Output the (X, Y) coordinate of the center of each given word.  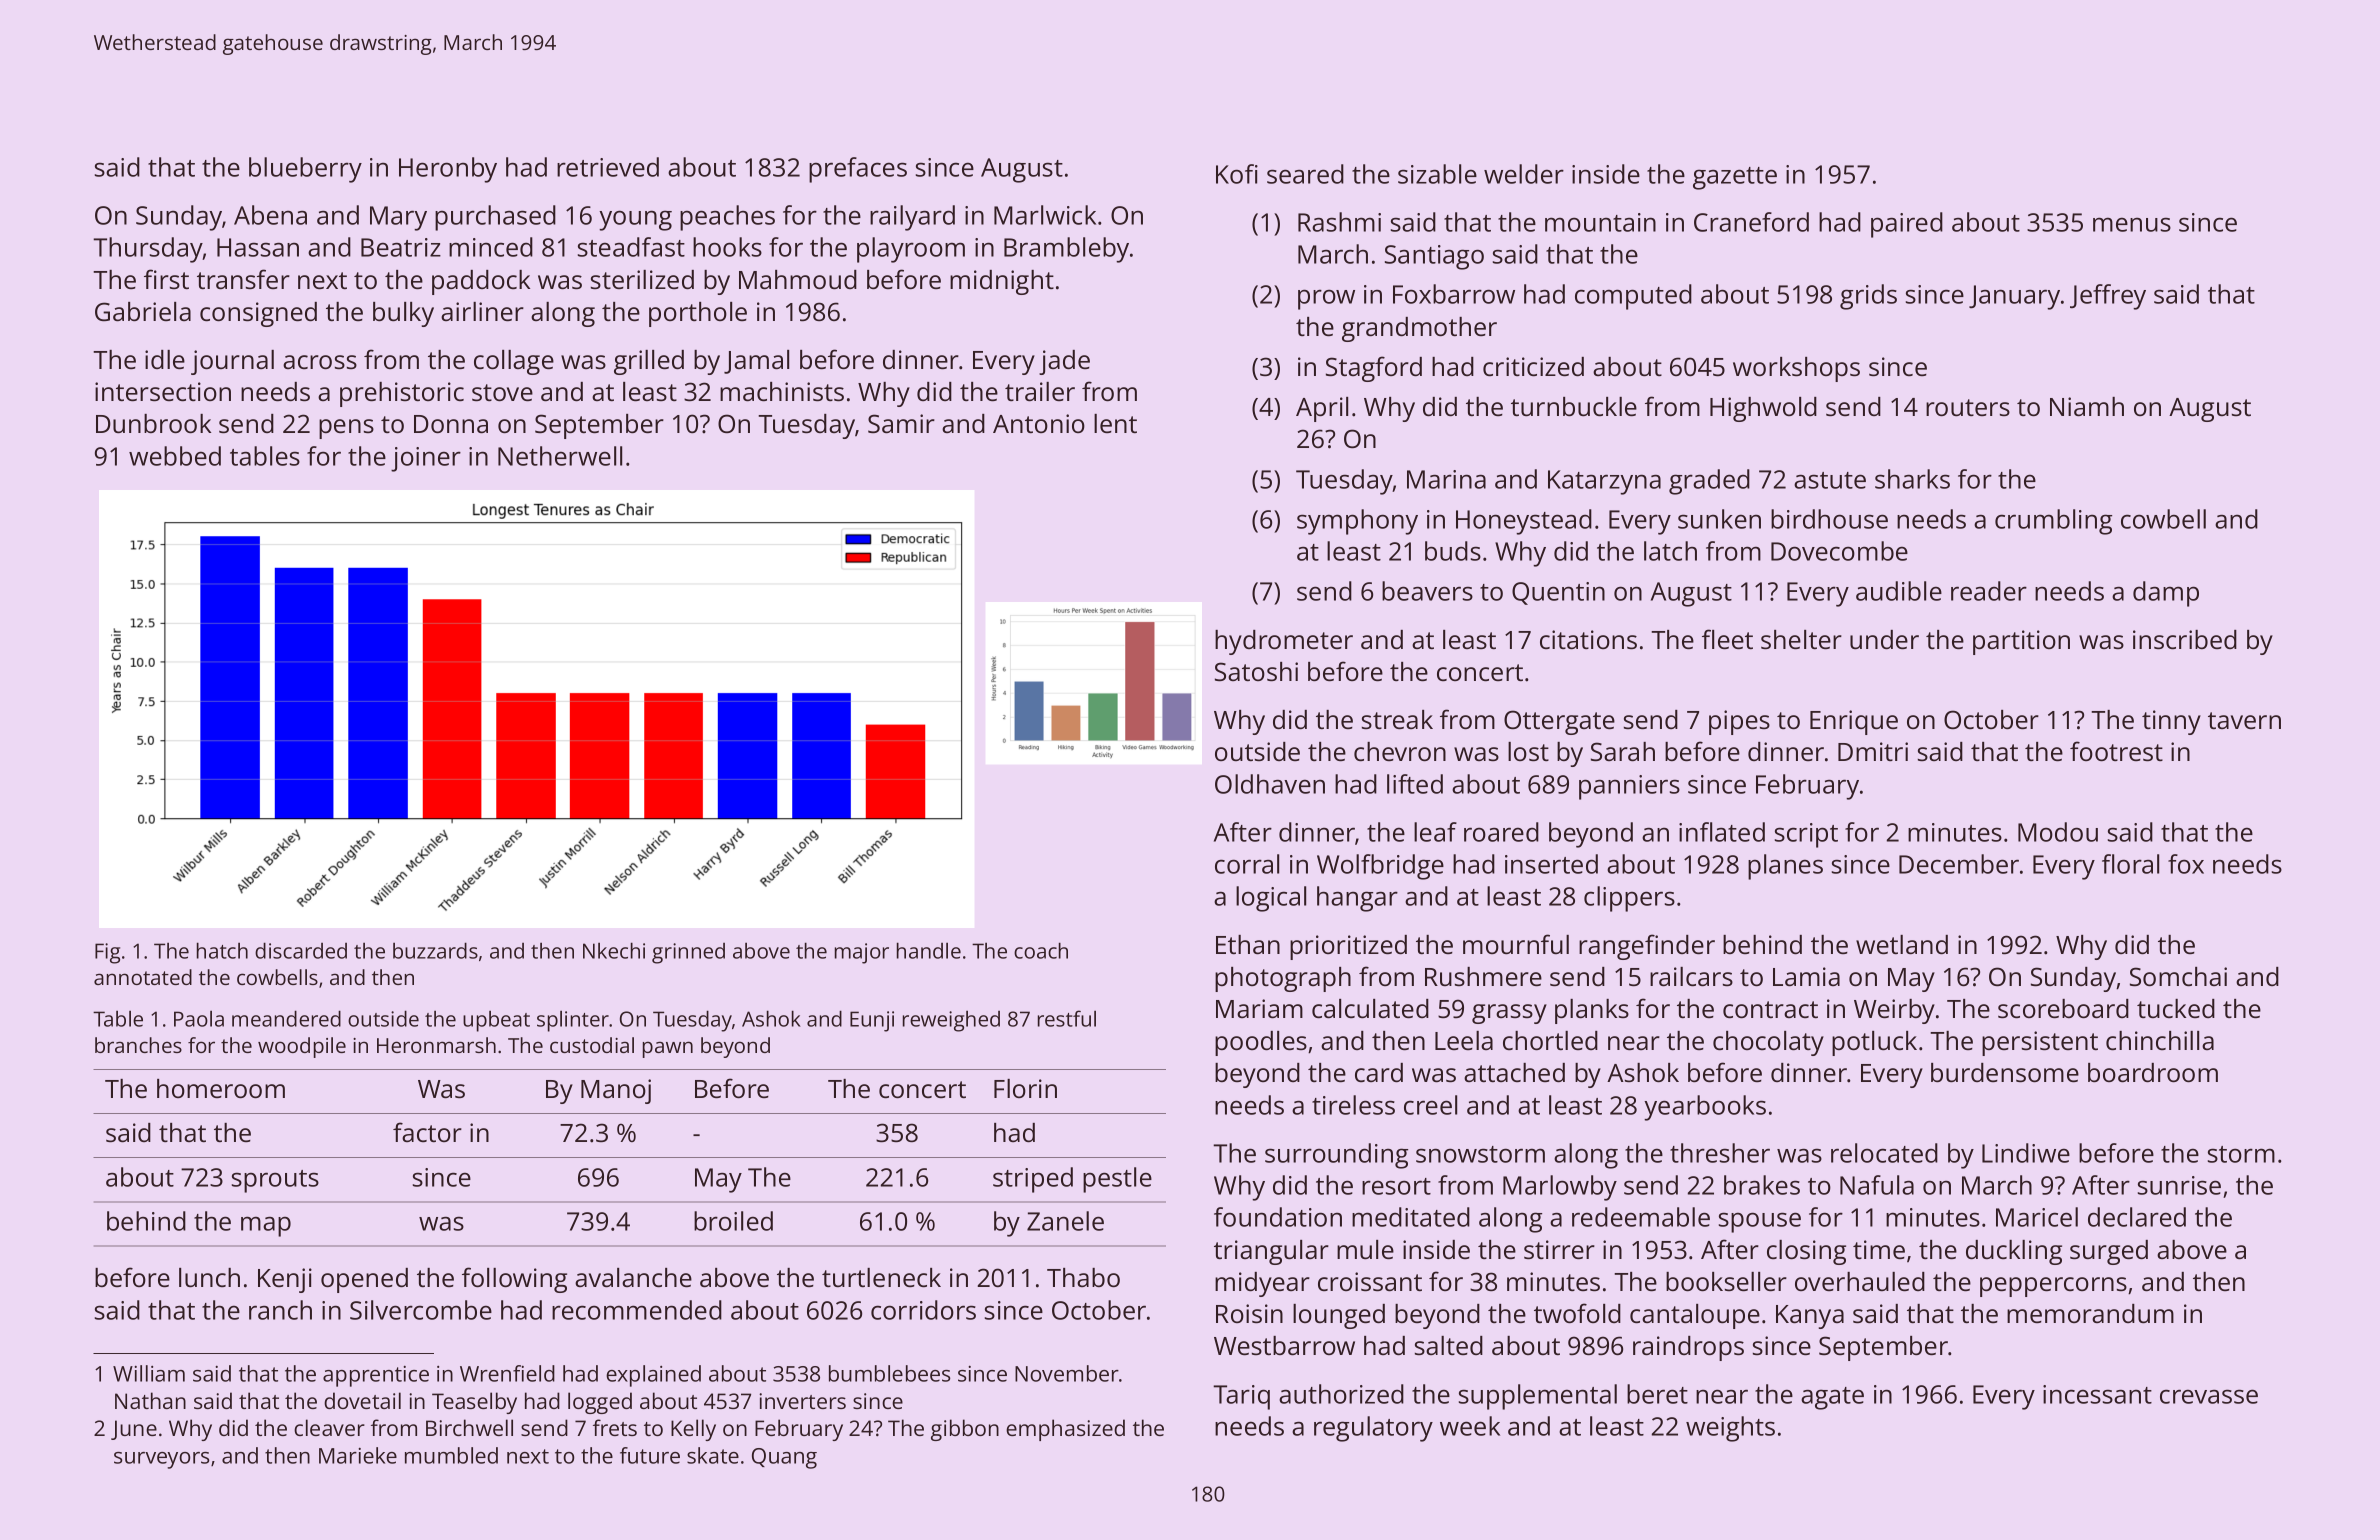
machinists (782, 391)
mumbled (451, 1455)
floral (2130, 864)
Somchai (2178, 976)
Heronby (448, 170)
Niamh (2087, 406)
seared (1305, 174)
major (862, 953)
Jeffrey (2108, 297)
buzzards (435, 950)
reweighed (951, 1021)
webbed (175, 456)
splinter (573, 1021)
